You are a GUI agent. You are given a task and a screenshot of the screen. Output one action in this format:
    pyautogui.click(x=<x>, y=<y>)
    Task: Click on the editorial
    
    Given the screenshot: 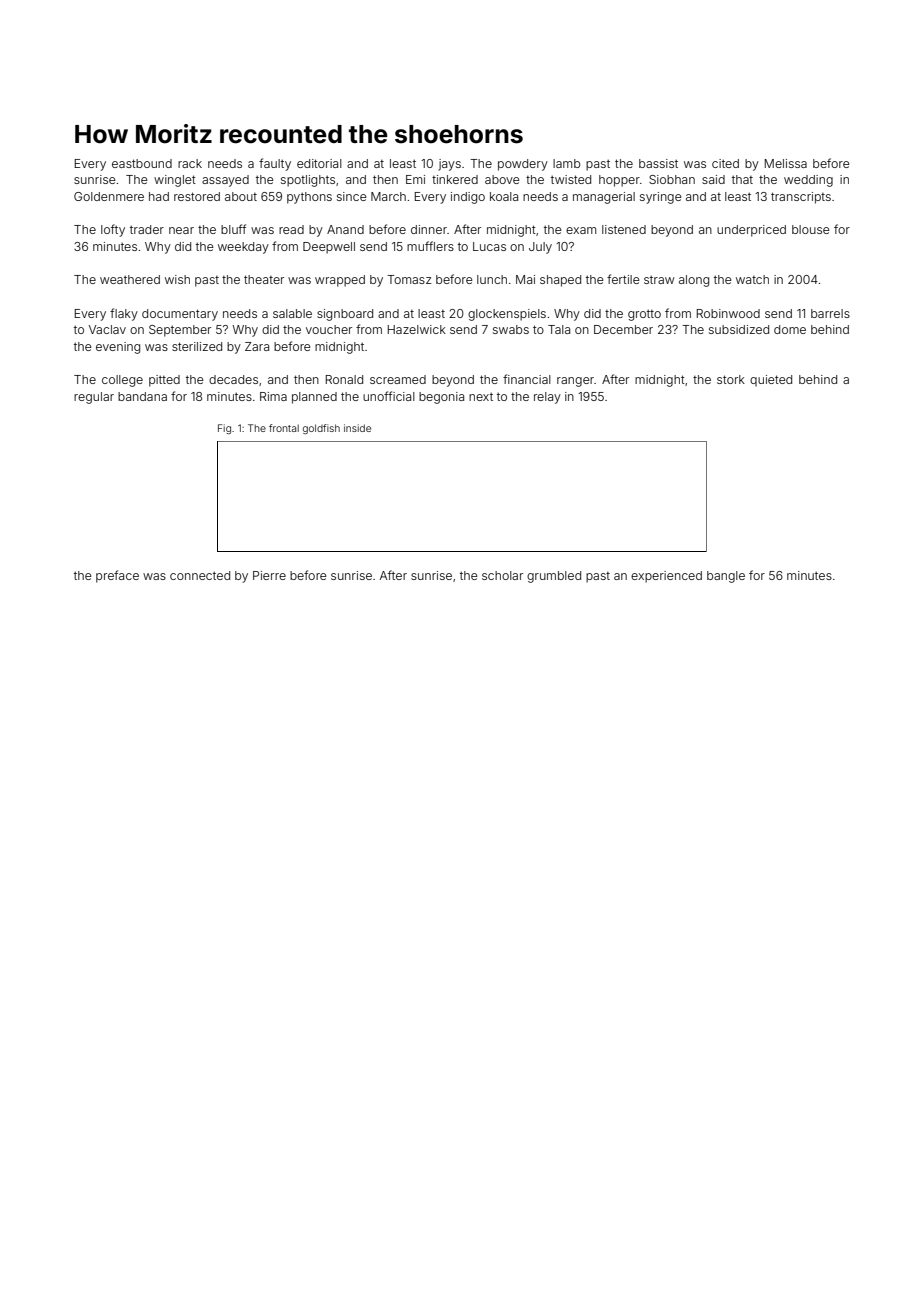 What is the action you would take?
    pyautogui.click(x=319, y=163)
